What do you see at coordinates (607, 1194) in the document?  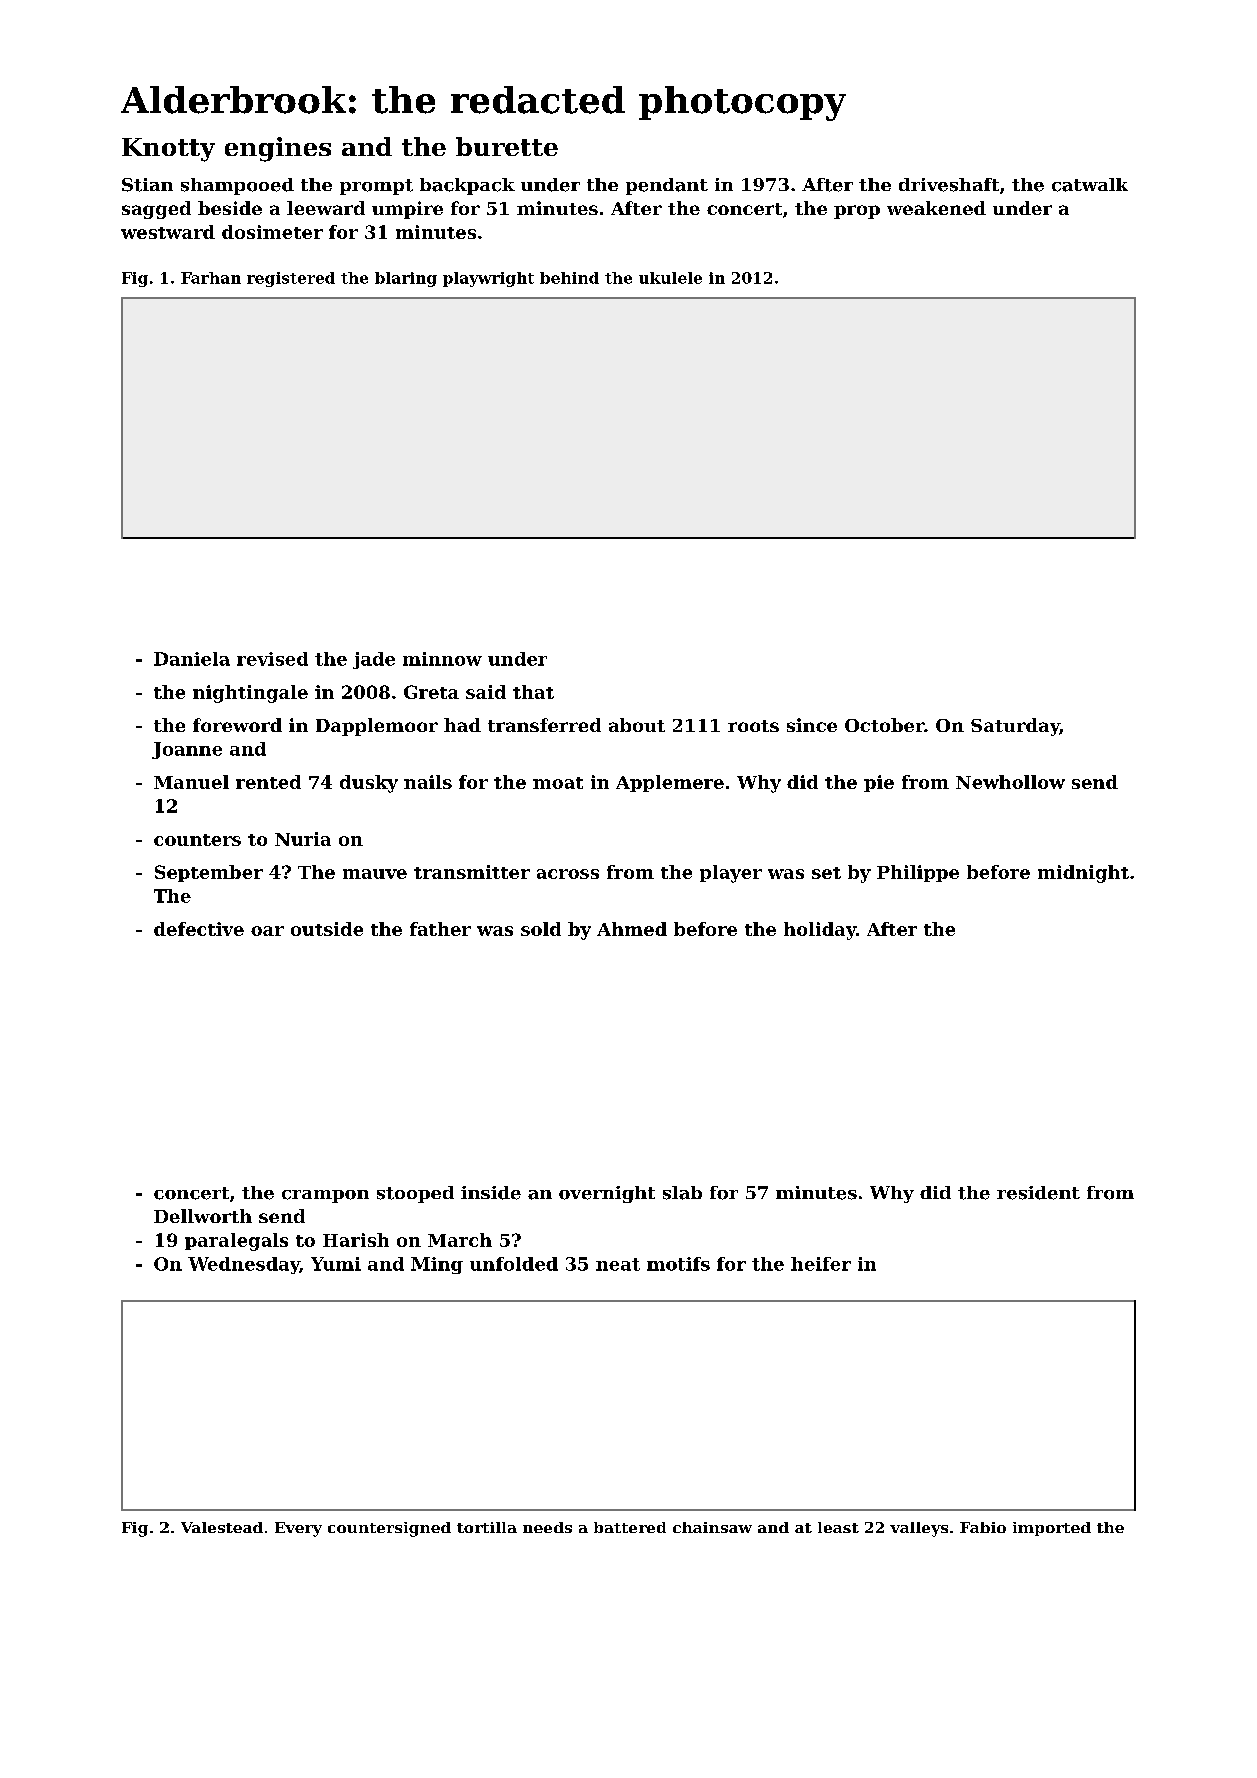 I see `overnight` at bounding box center [607, 1194].
